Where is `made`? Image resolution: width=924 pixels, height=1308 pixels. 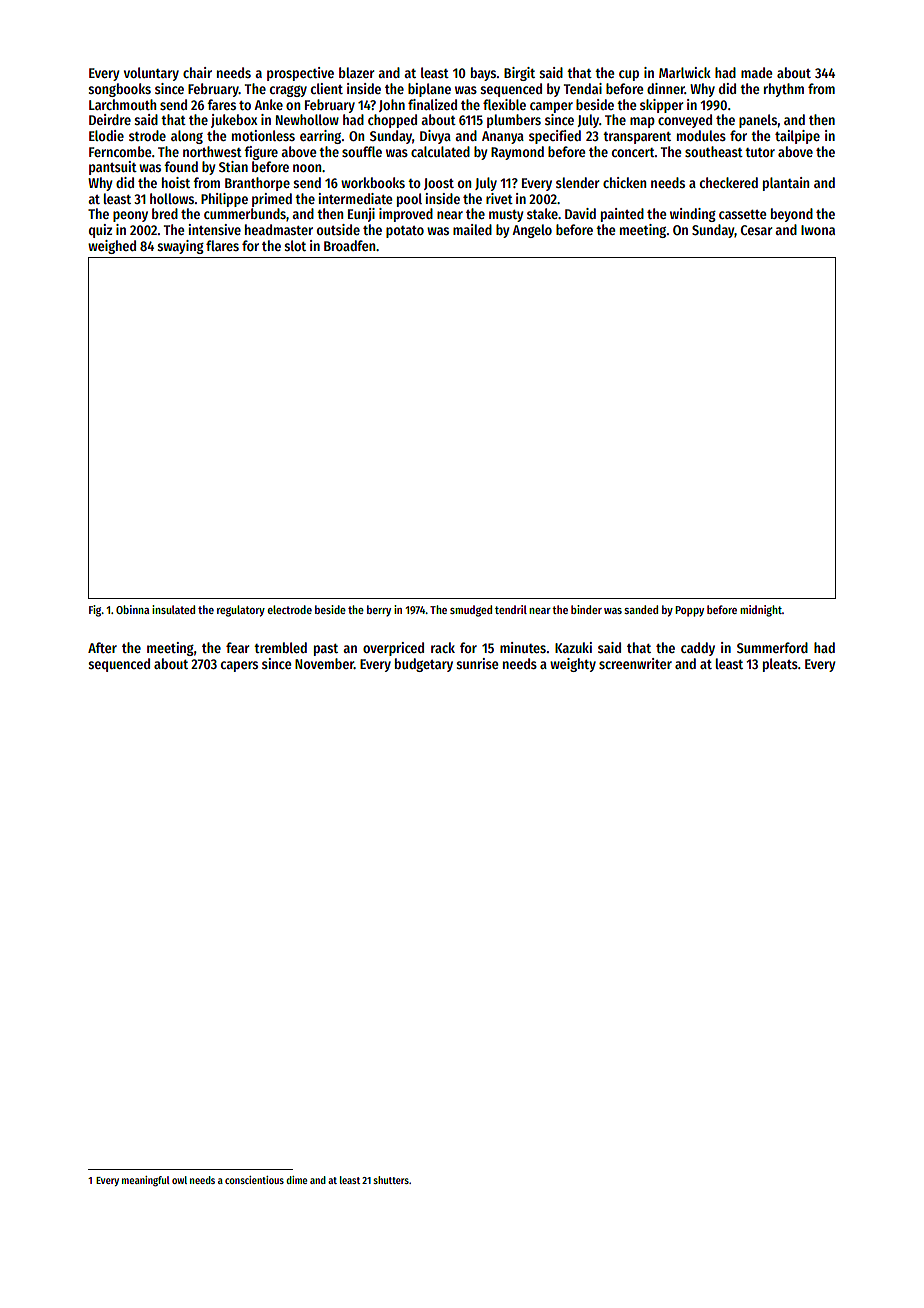 made is located at coordinates (757, 72).
